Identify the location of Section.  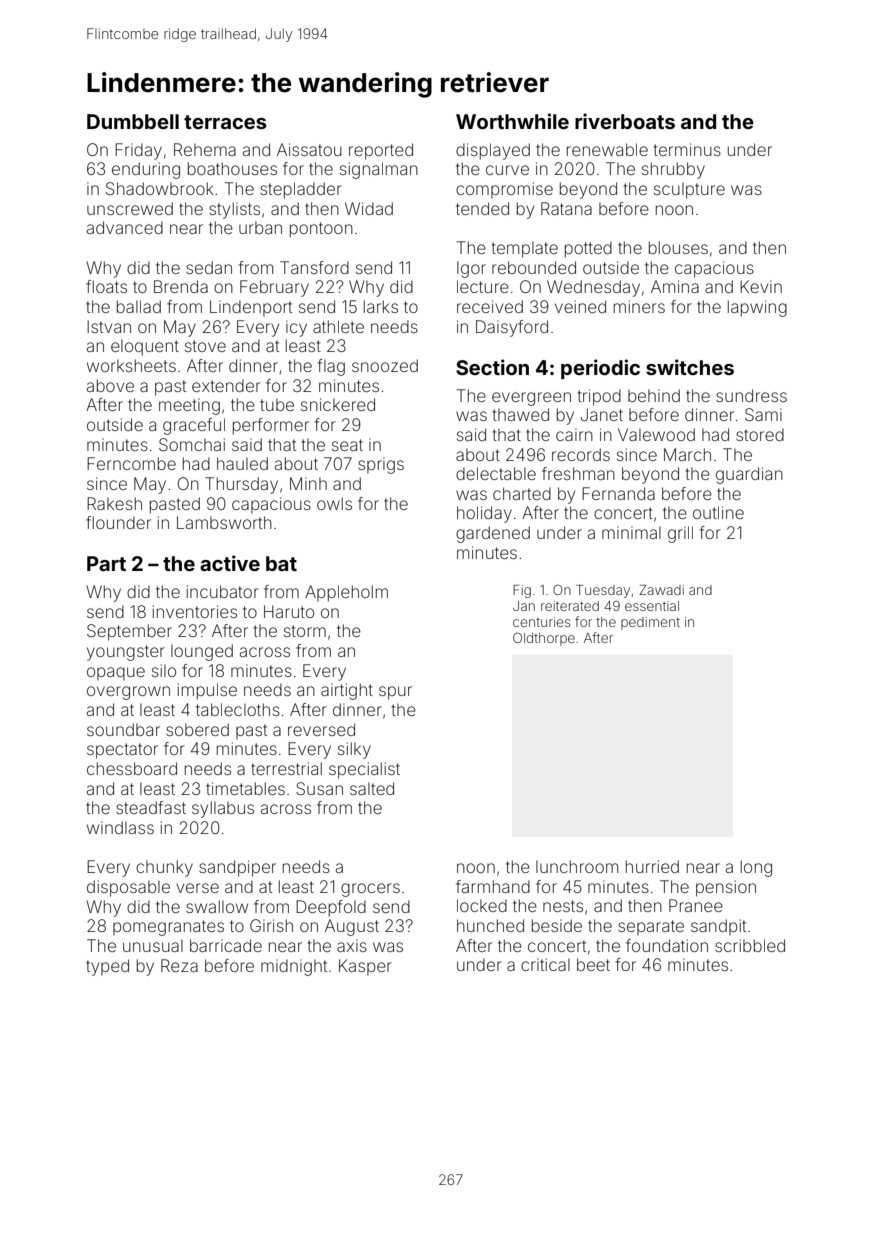
(492, 367).
